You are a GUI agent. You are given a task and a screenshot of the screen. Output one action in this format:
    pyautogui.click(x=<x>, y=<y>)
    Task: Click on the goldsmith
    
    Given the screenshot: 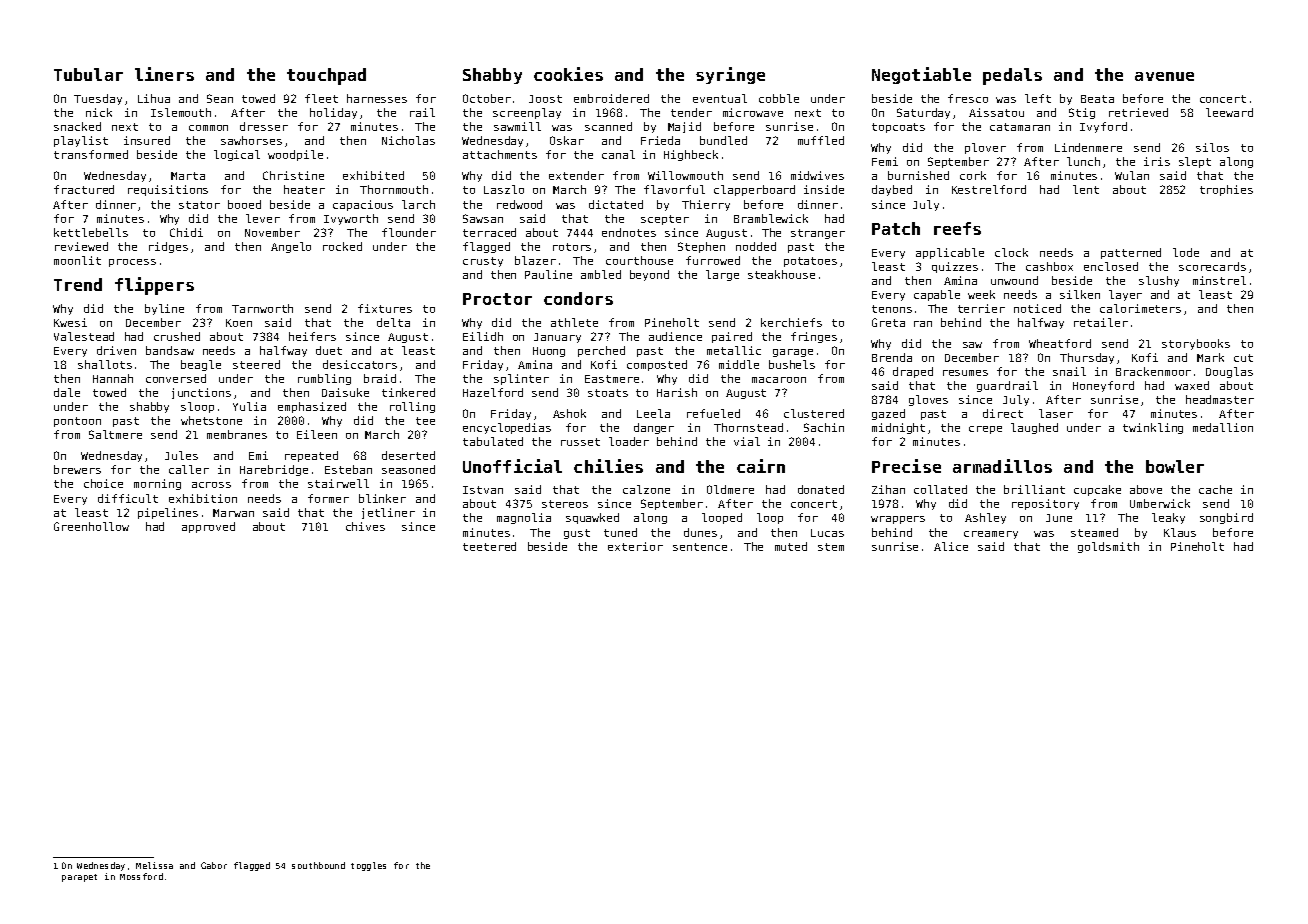 What is the action you would take?
    pyautogui.click(x=1108, y=547)
